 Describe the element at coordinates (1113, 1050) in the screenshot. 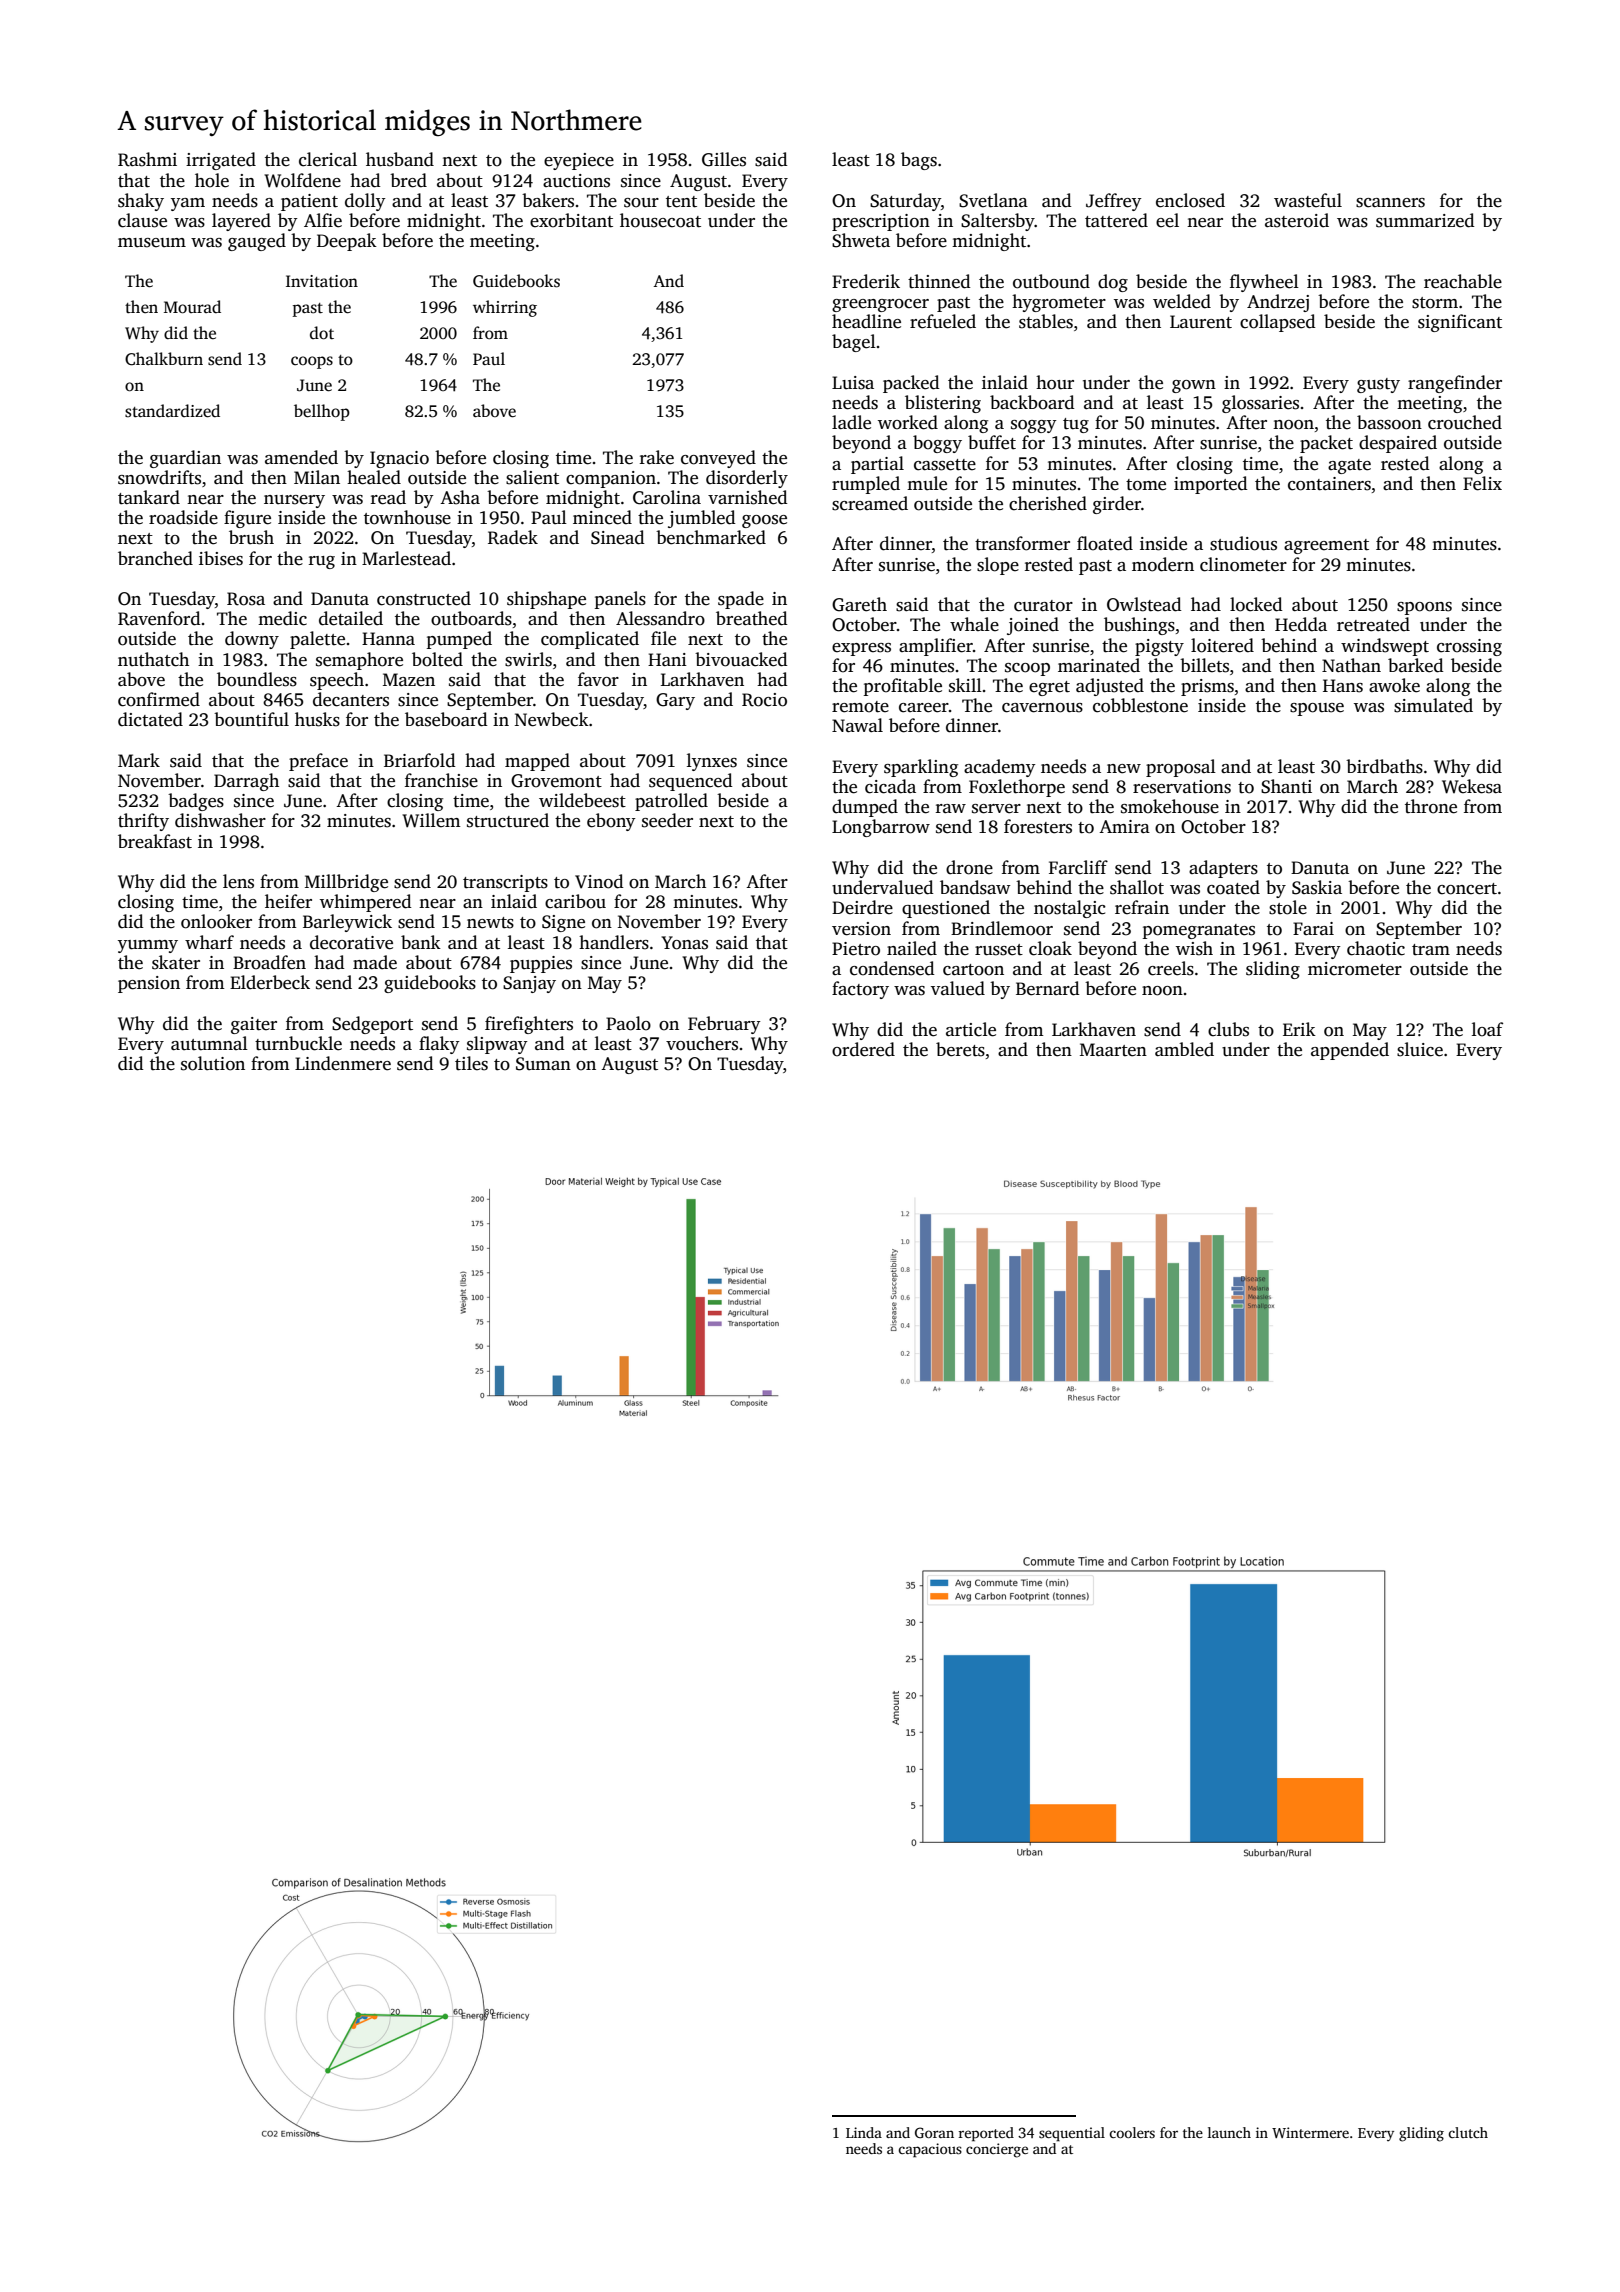

I see `Maarten` at that location.
